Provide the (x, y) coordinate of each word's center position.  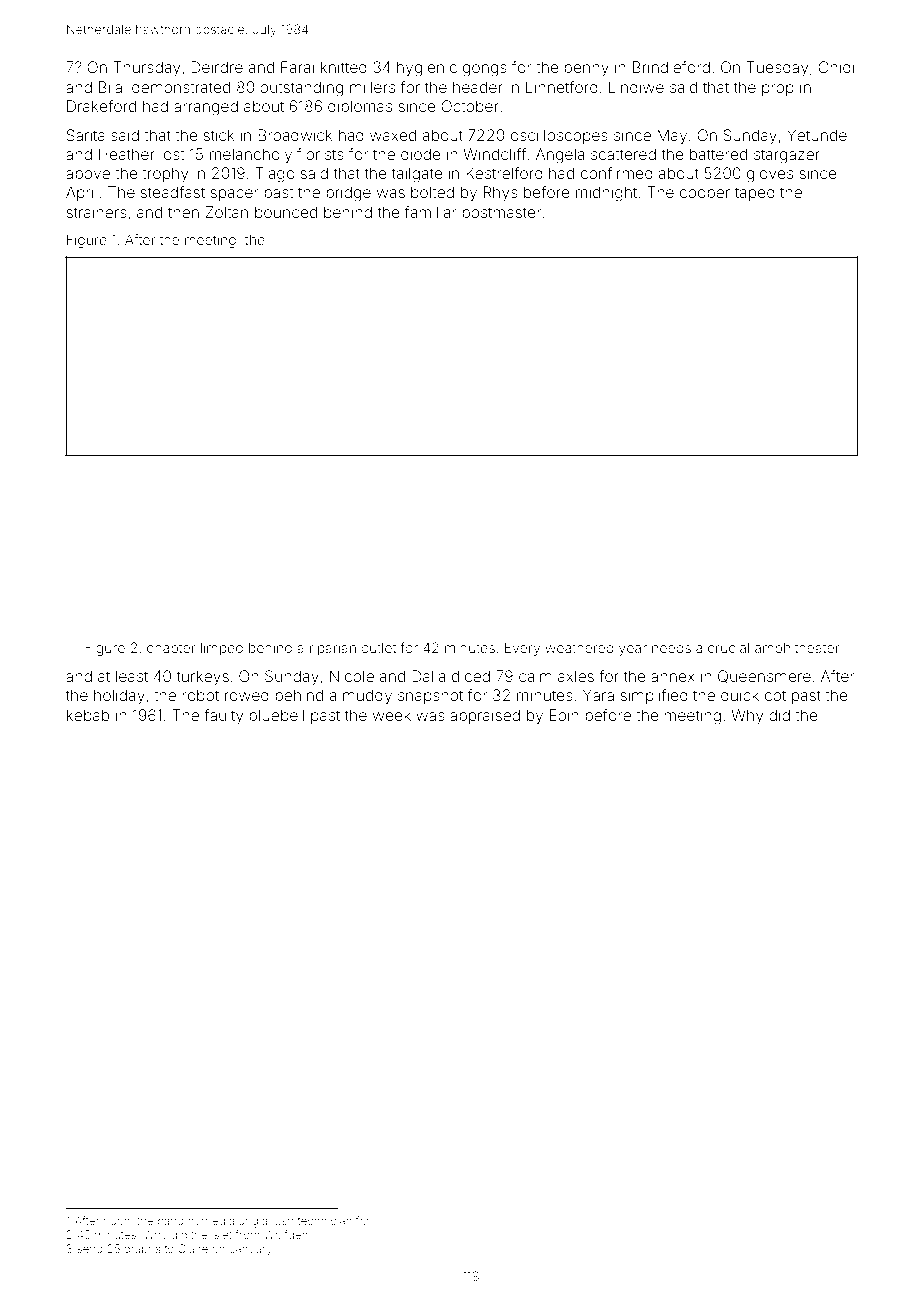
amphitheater (797, 649)
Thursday (146, 69)
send (90, 1249)
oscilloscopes (559, 136)
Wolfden (286, 1234)
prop (778, 90)
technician (324, 1221)
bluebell (276, 715)
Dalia (428, 676)
